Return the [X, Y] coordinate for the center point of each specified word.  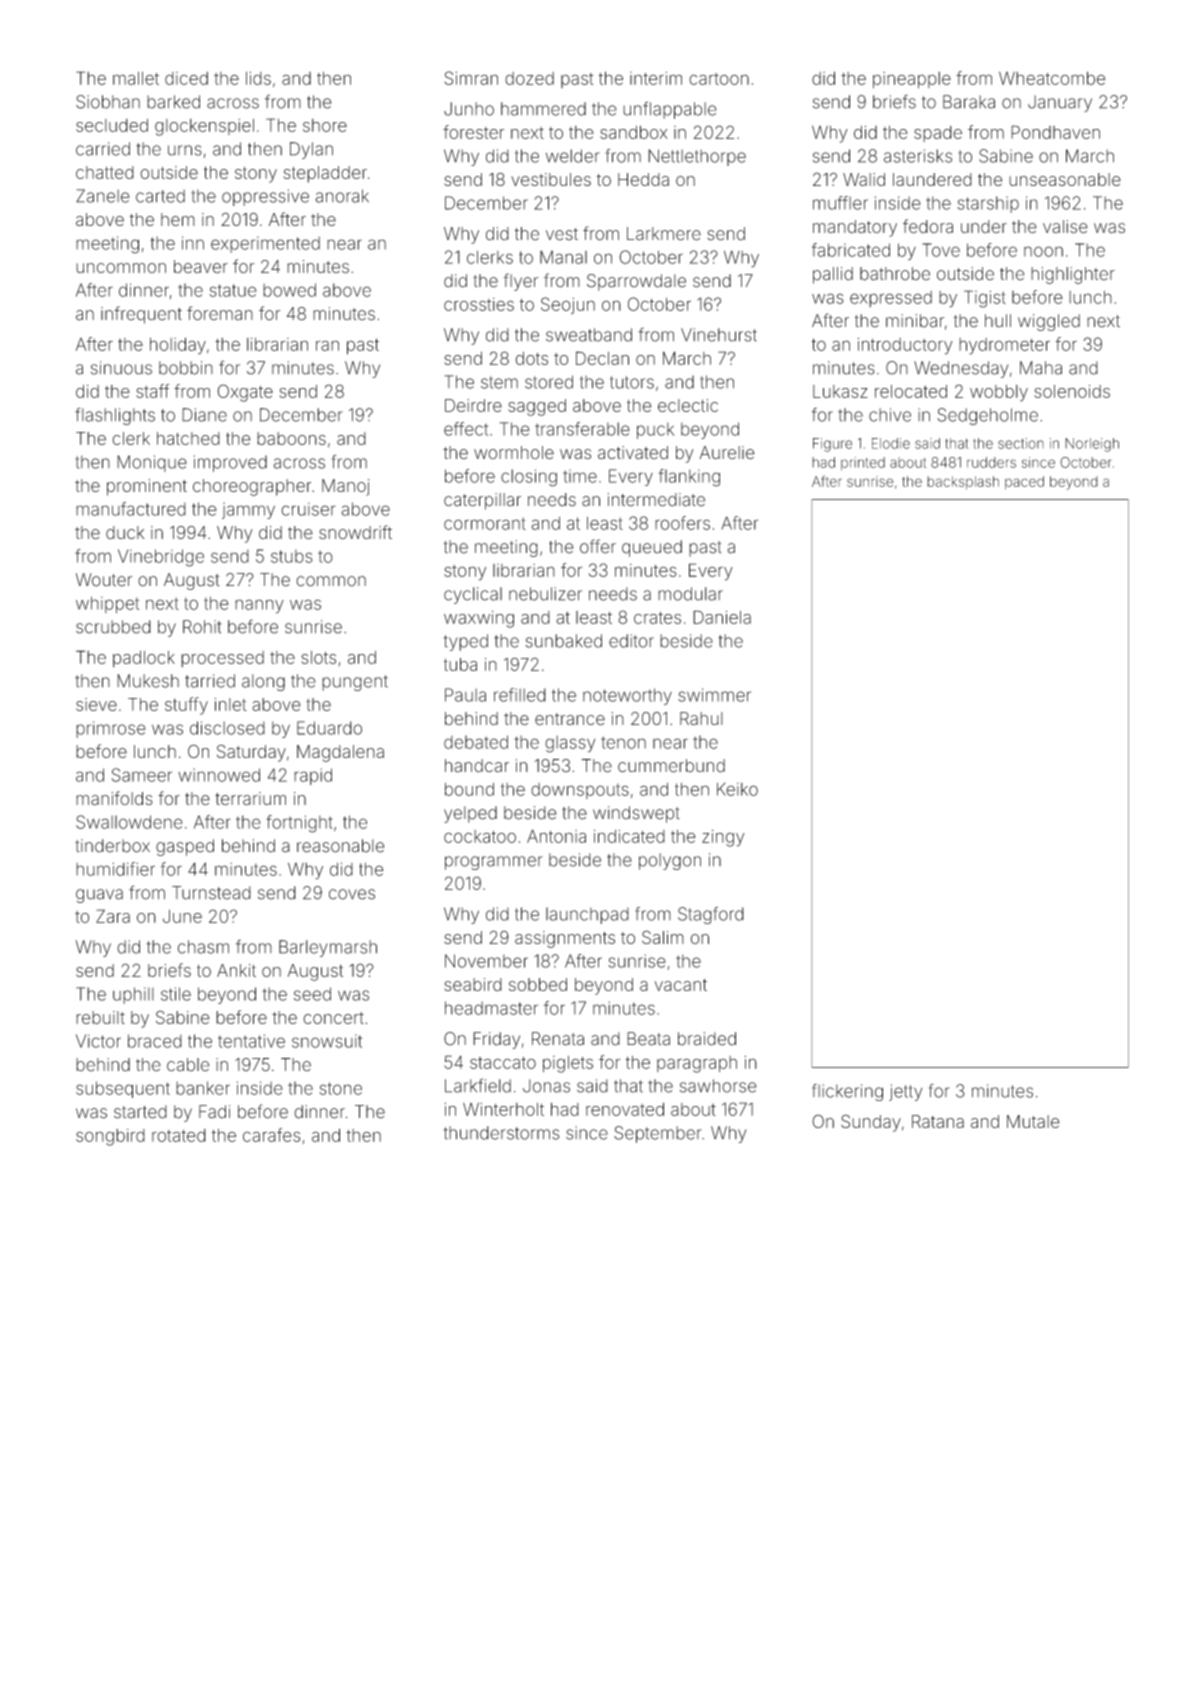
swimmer [714, 695]
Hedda [643, 179]
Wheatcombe [1052, 78]
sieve [96, 704]
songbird [110, 1137]
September [658, 1134]
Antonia [556, 836]
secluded [112, 125]
